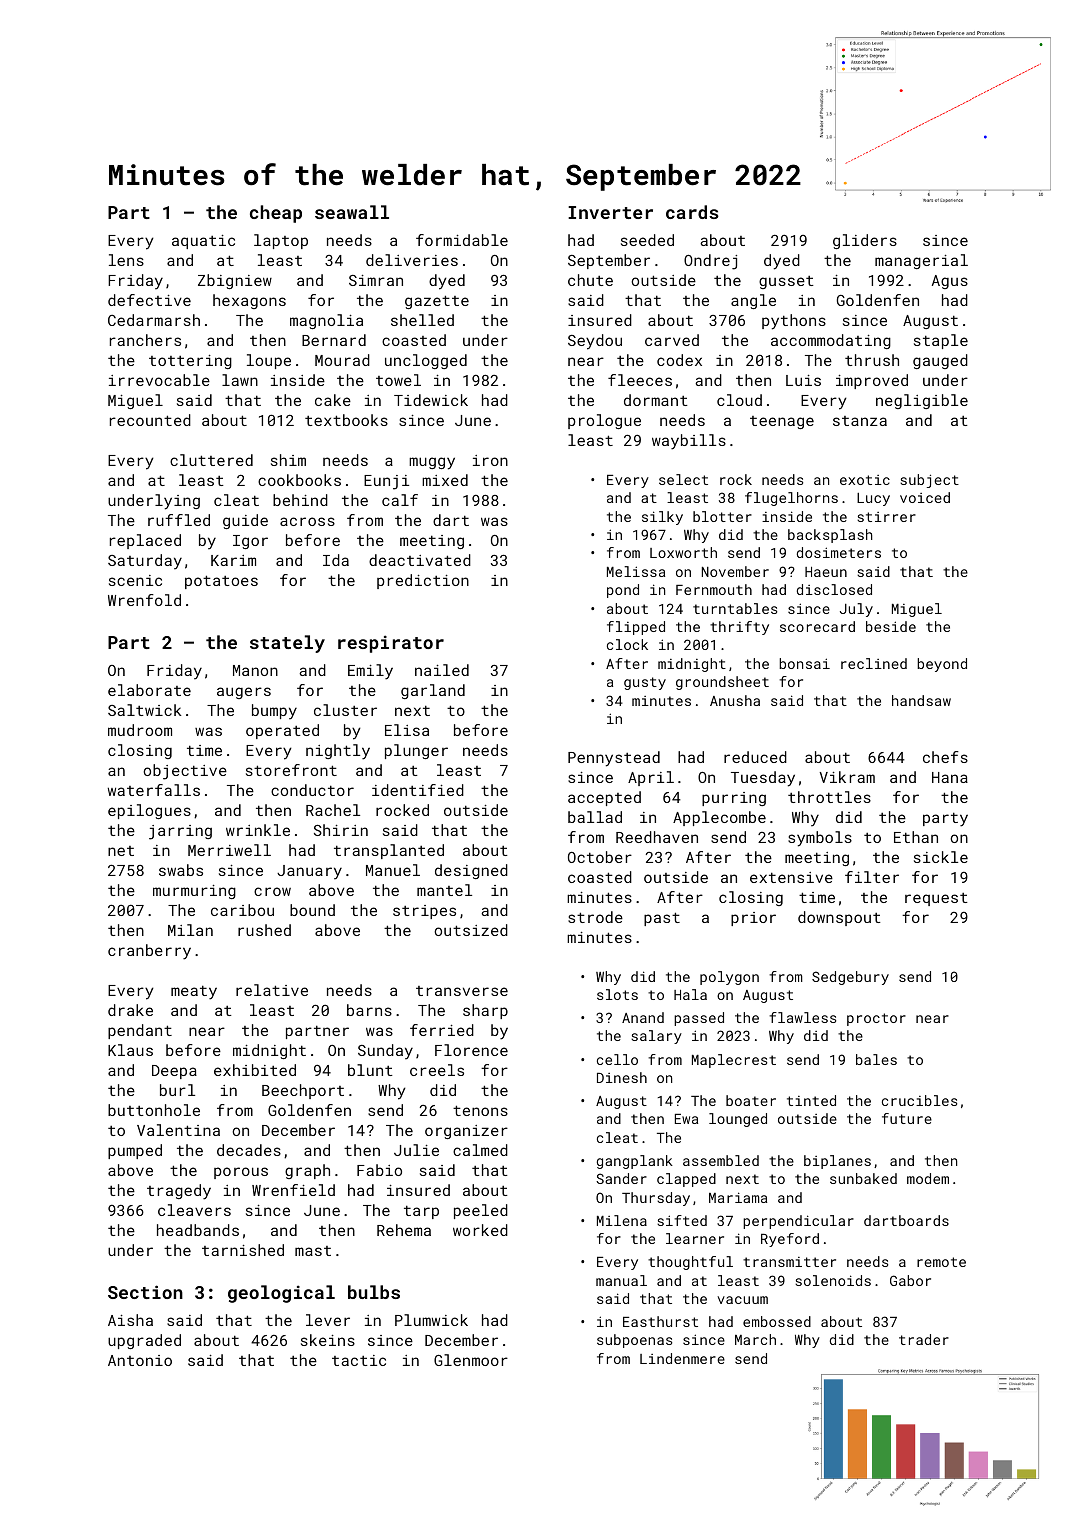 The width and height of the screenshot is (1076, 1529). I want to click on cheap, so click(276, 214).
